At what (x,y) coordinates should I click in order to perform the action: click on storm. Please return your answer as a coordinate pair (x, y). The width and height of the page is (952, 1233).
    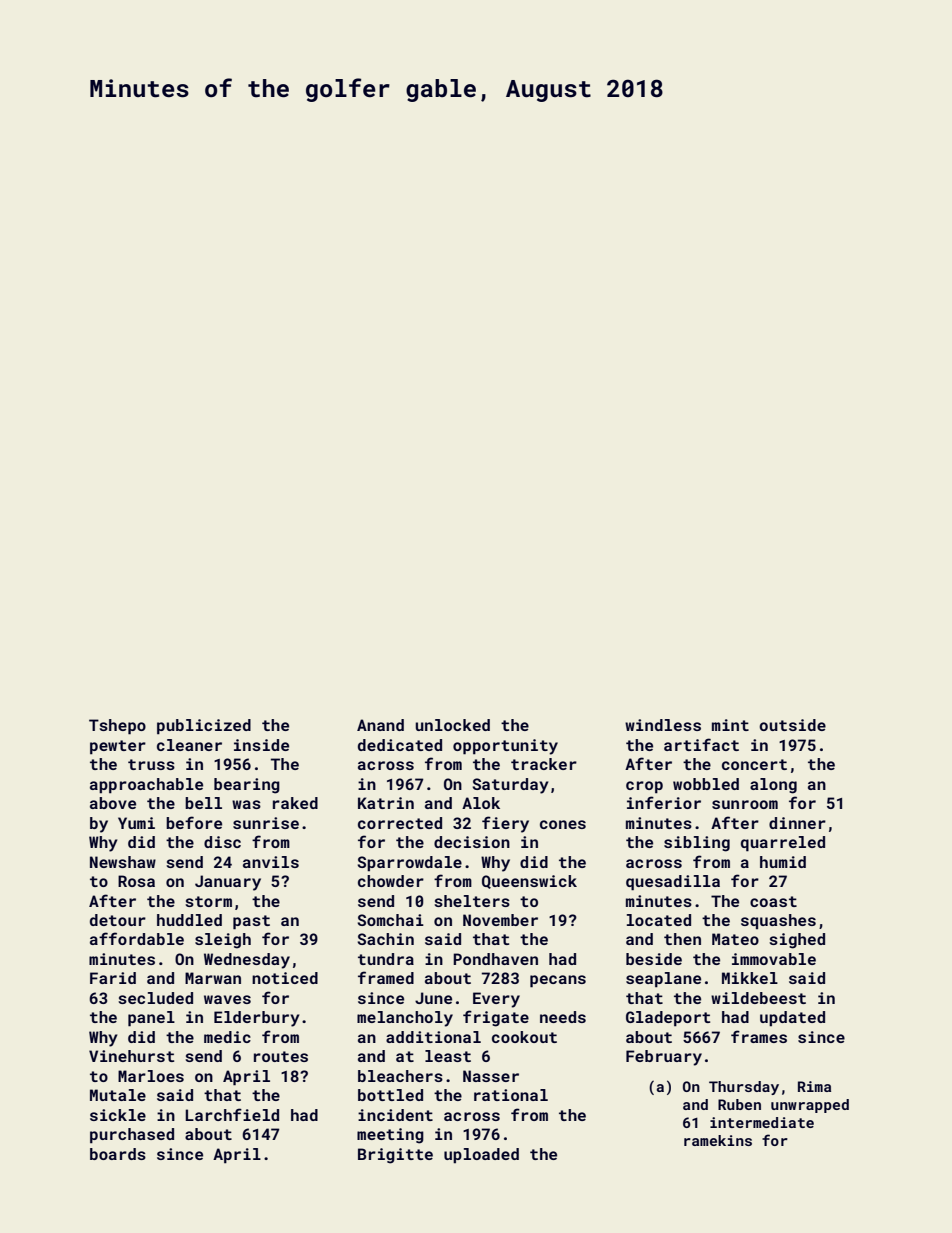
    Looking at the image, I should click on (208, 901).
